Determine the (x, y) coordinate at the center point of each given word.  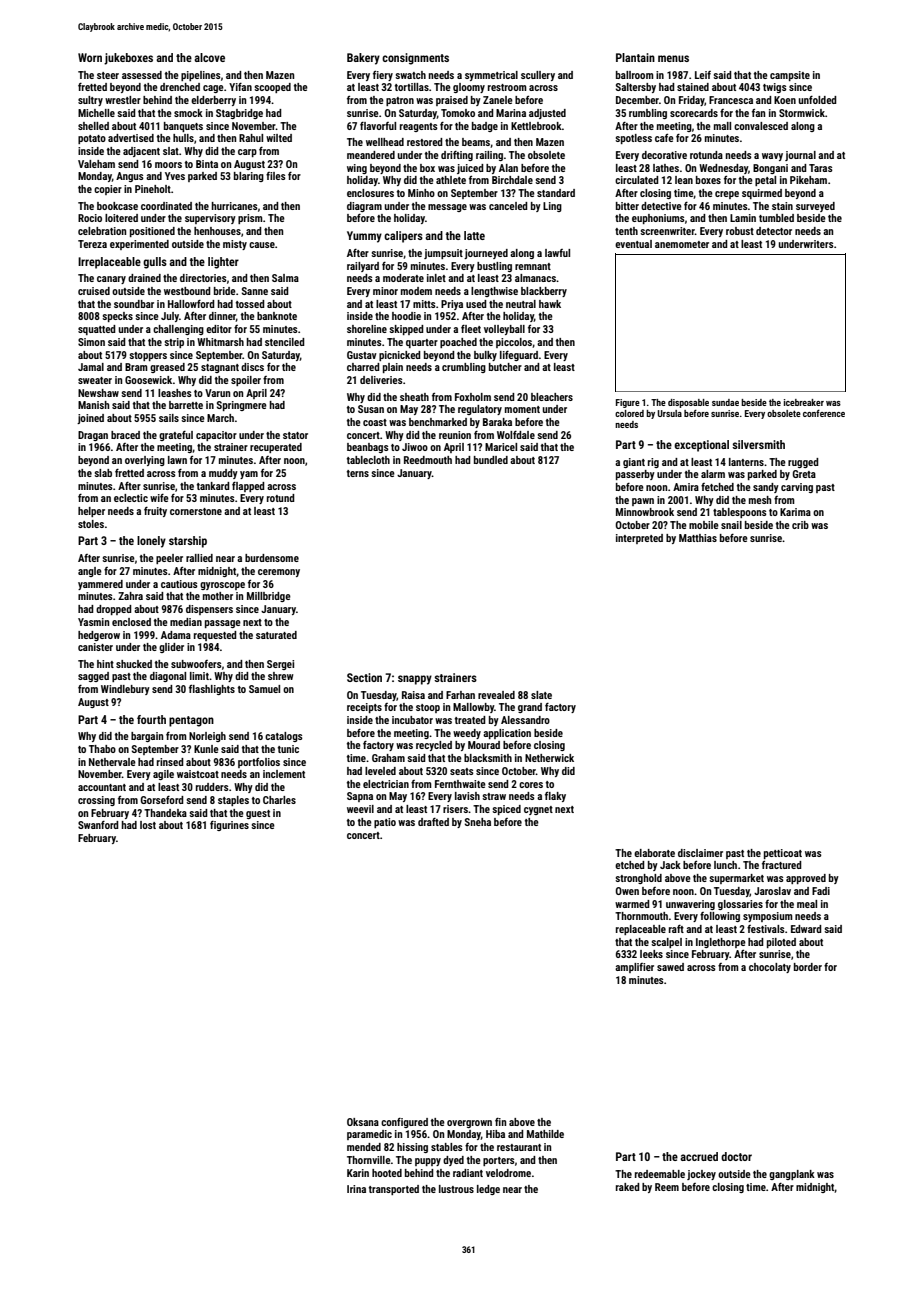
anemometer (682, 244)
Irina (356, 1189)
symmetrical (491, 76)
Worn (90, 57)
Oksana (363, 1122)
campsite (790, 76)
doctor (736, 1156)
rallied (199, 558)
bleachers (552, 397)
